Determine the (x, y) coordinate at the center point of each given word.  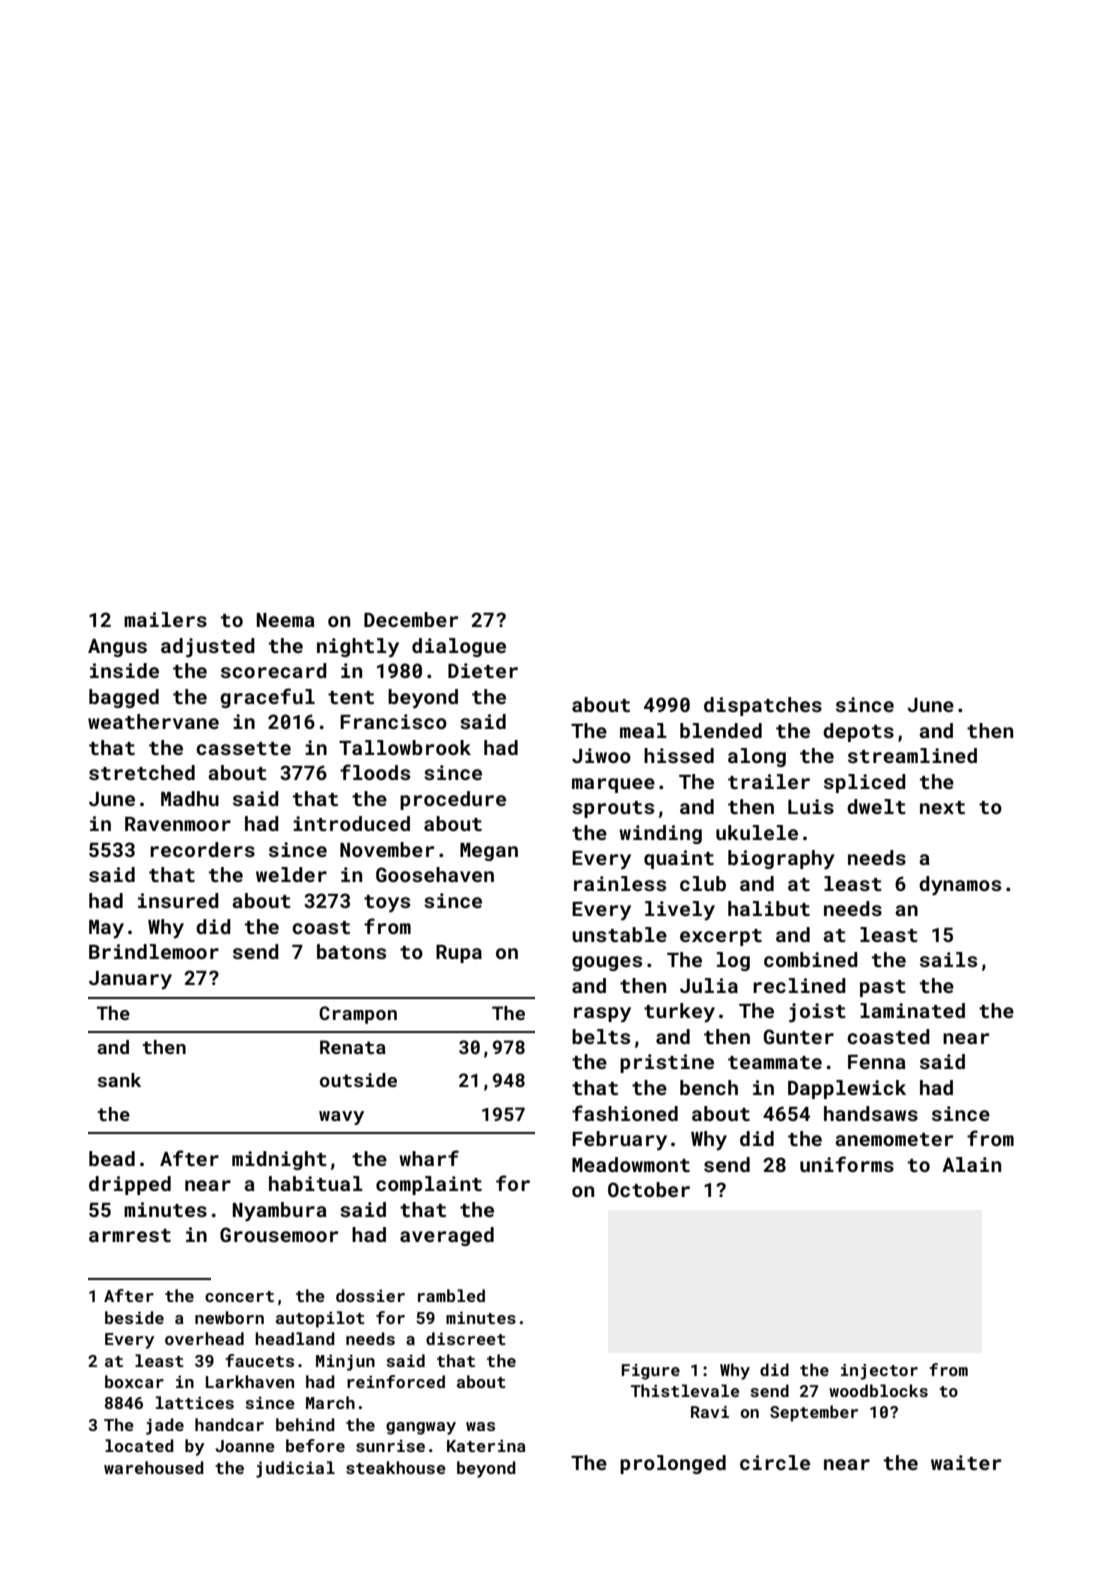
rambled (451, 1295)
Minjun (345, 1362)
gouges (607, 963)
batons (351, 951)
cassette (243, 748)
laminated (912, 1010)
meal (643, 730)
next (942, 807)
